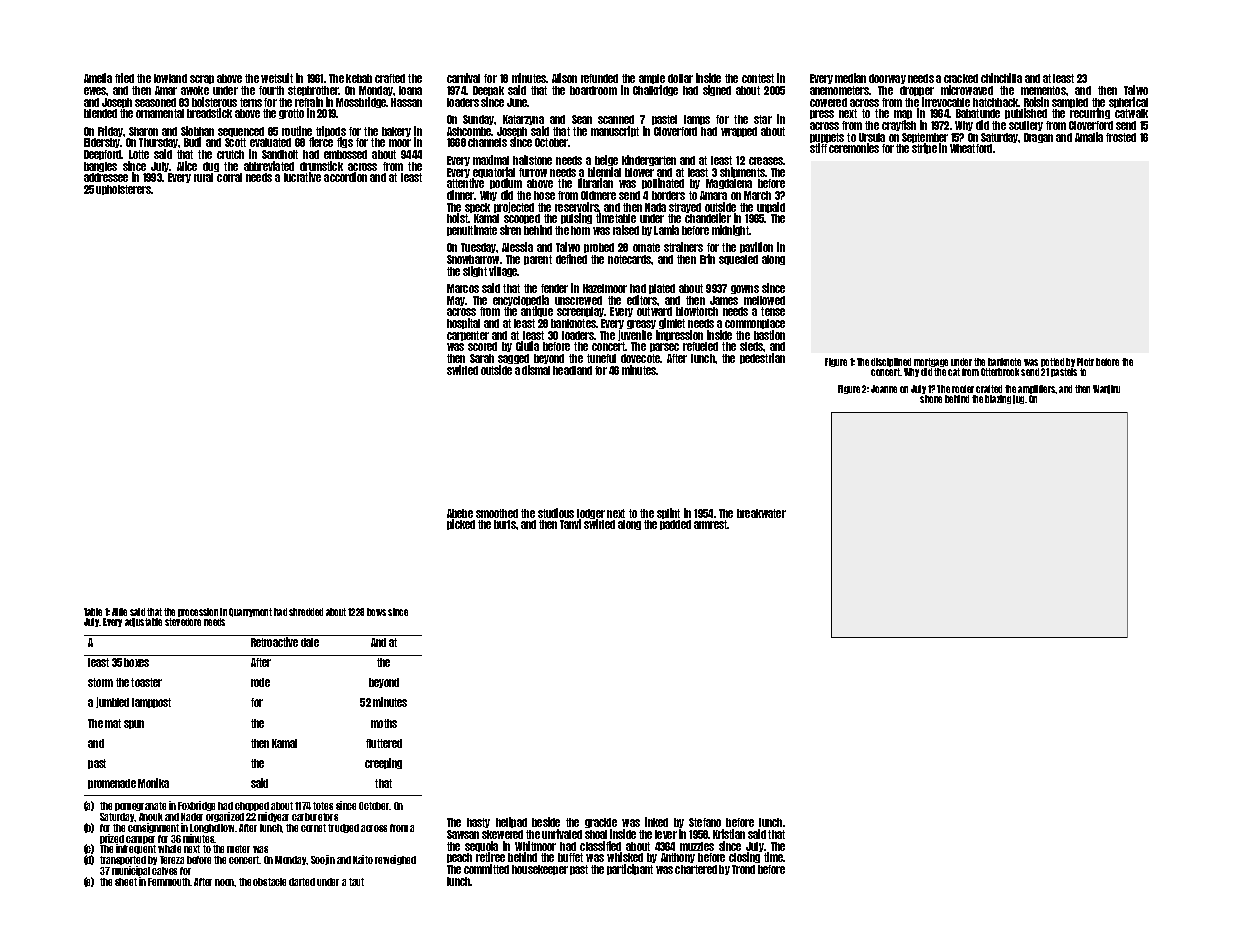  What do you see at coordinates (961, 78) in the image?
I see `cracked` at bounding box center [961, 78].
